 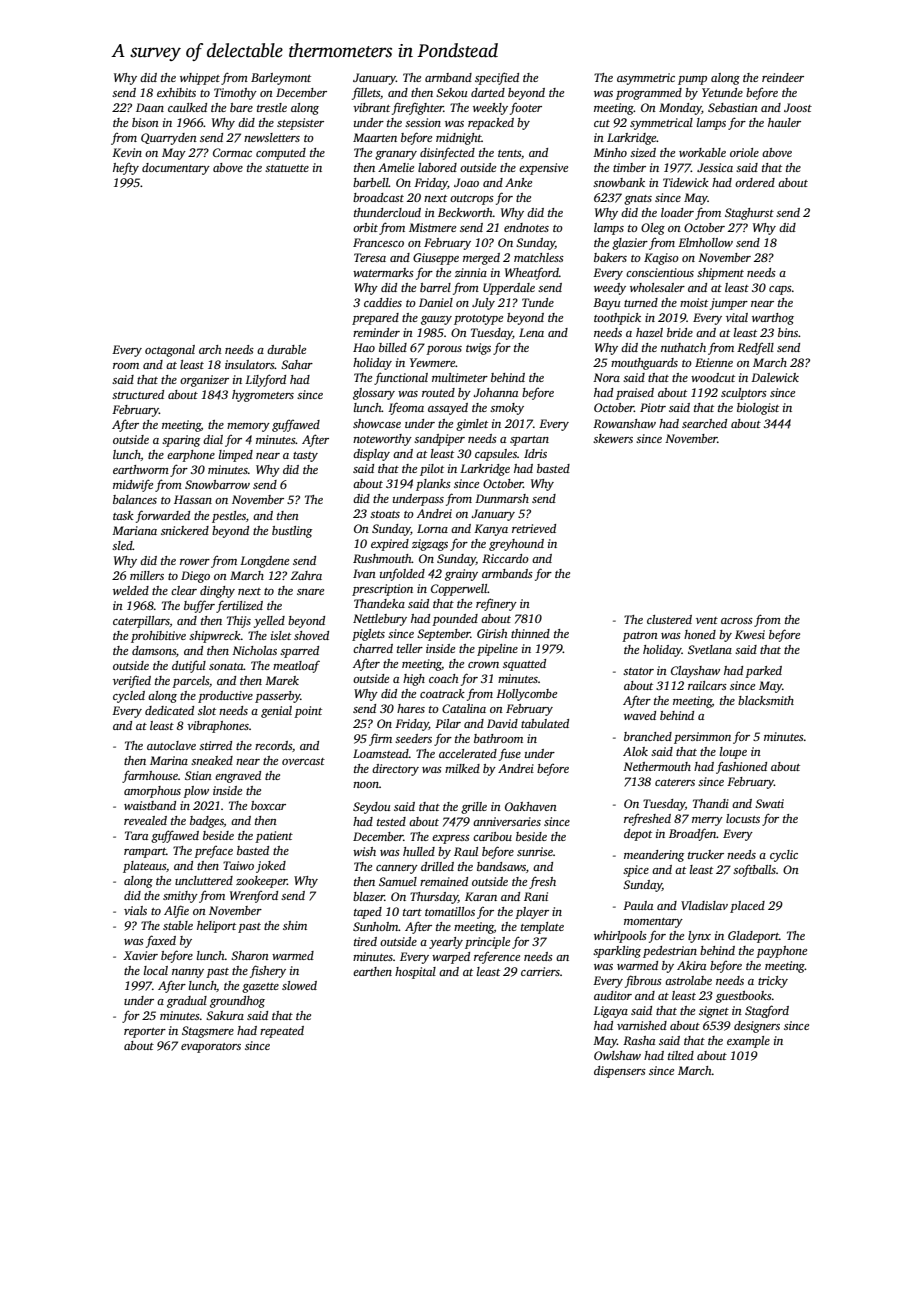 I want to click on Barleymont, so click(x=281, y=79).
